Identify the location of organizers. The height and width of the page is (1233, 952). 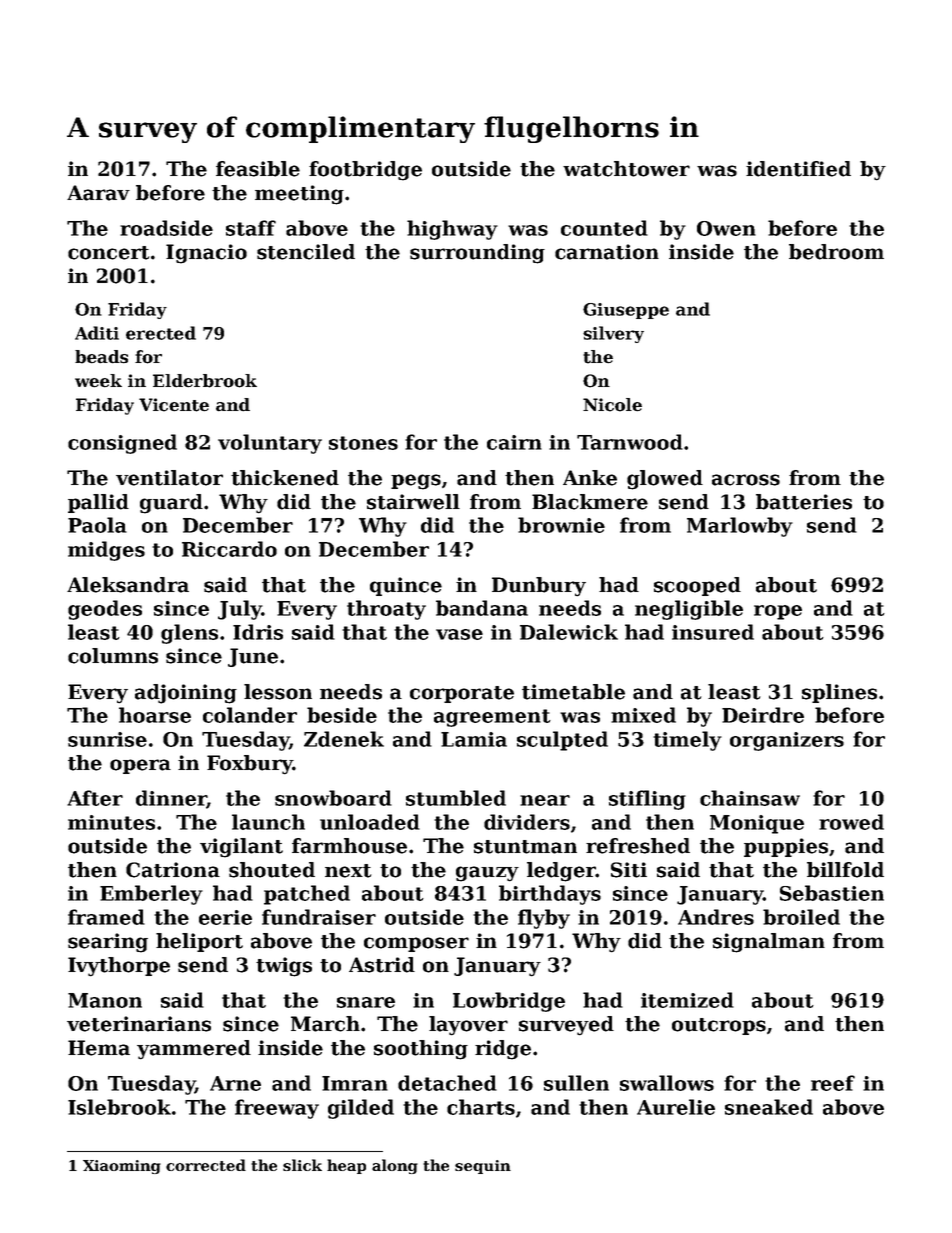
(787, 741).
